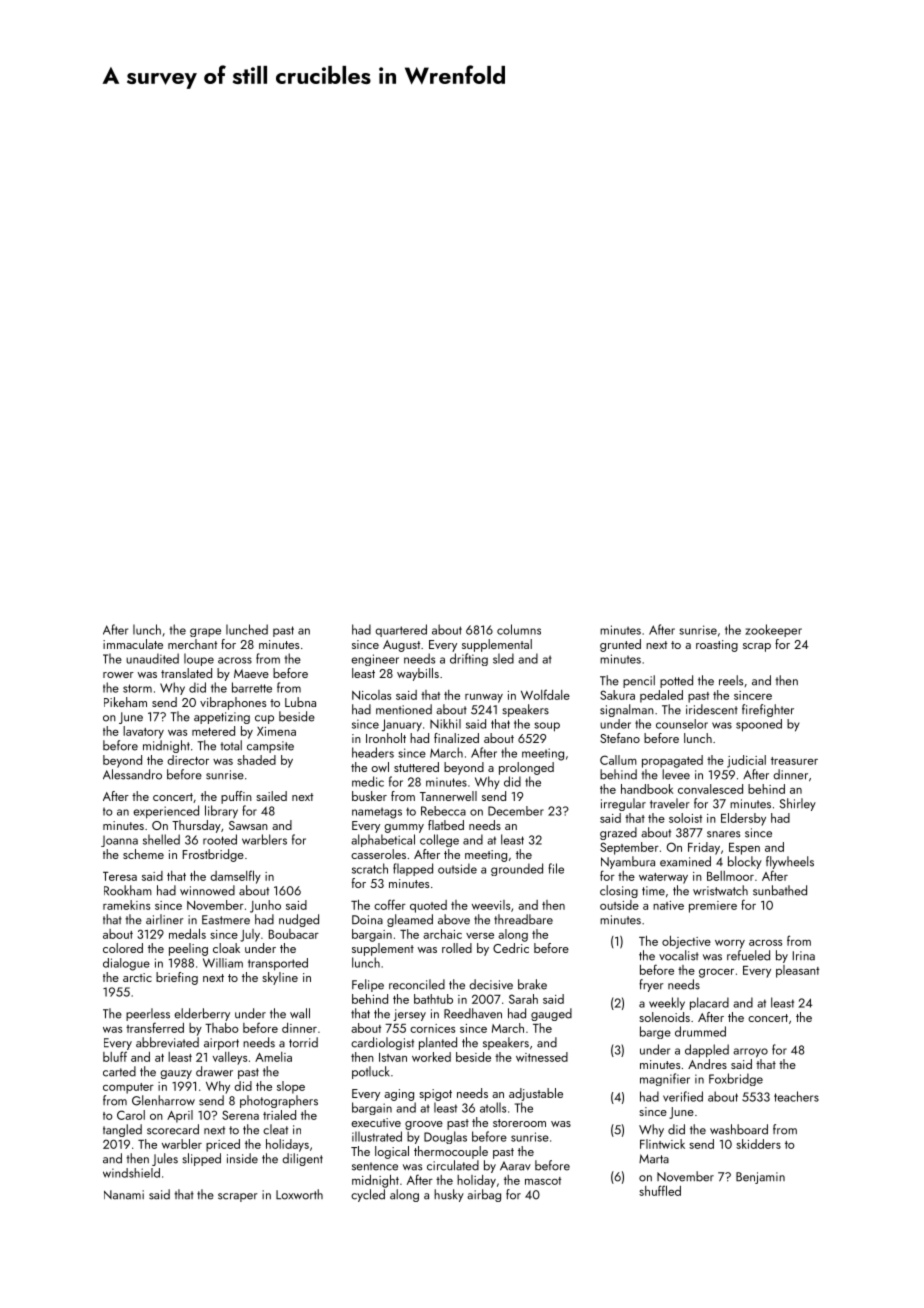  I want to click on Stefano, so click(620, 738).
